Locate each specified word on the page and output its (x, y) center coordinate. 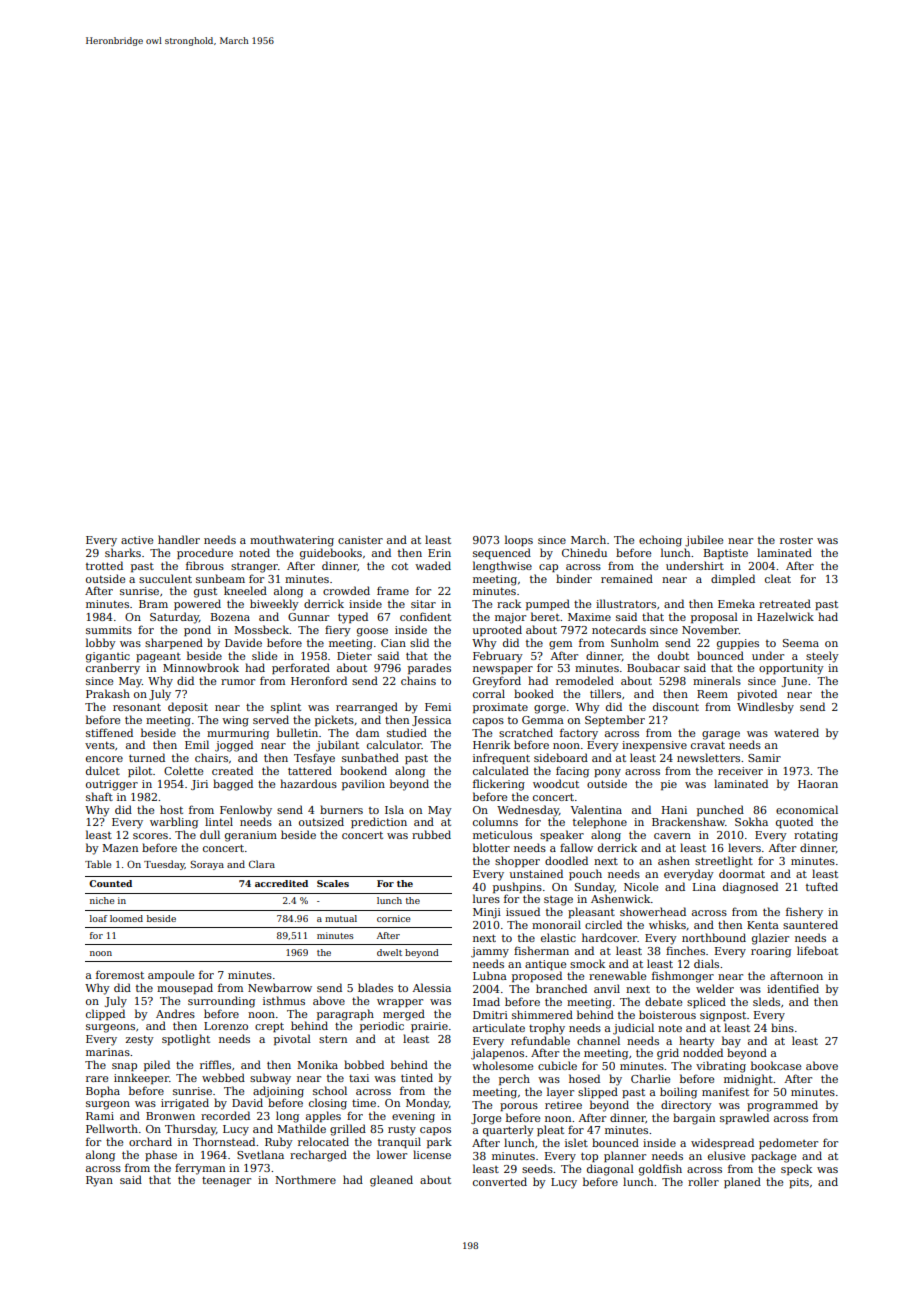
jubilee (704, 541)
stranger (254, 568)
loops (519, 540)
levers (744, 847)
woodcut (556, 783)
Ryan (99, 1181)
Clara (262, 864)
